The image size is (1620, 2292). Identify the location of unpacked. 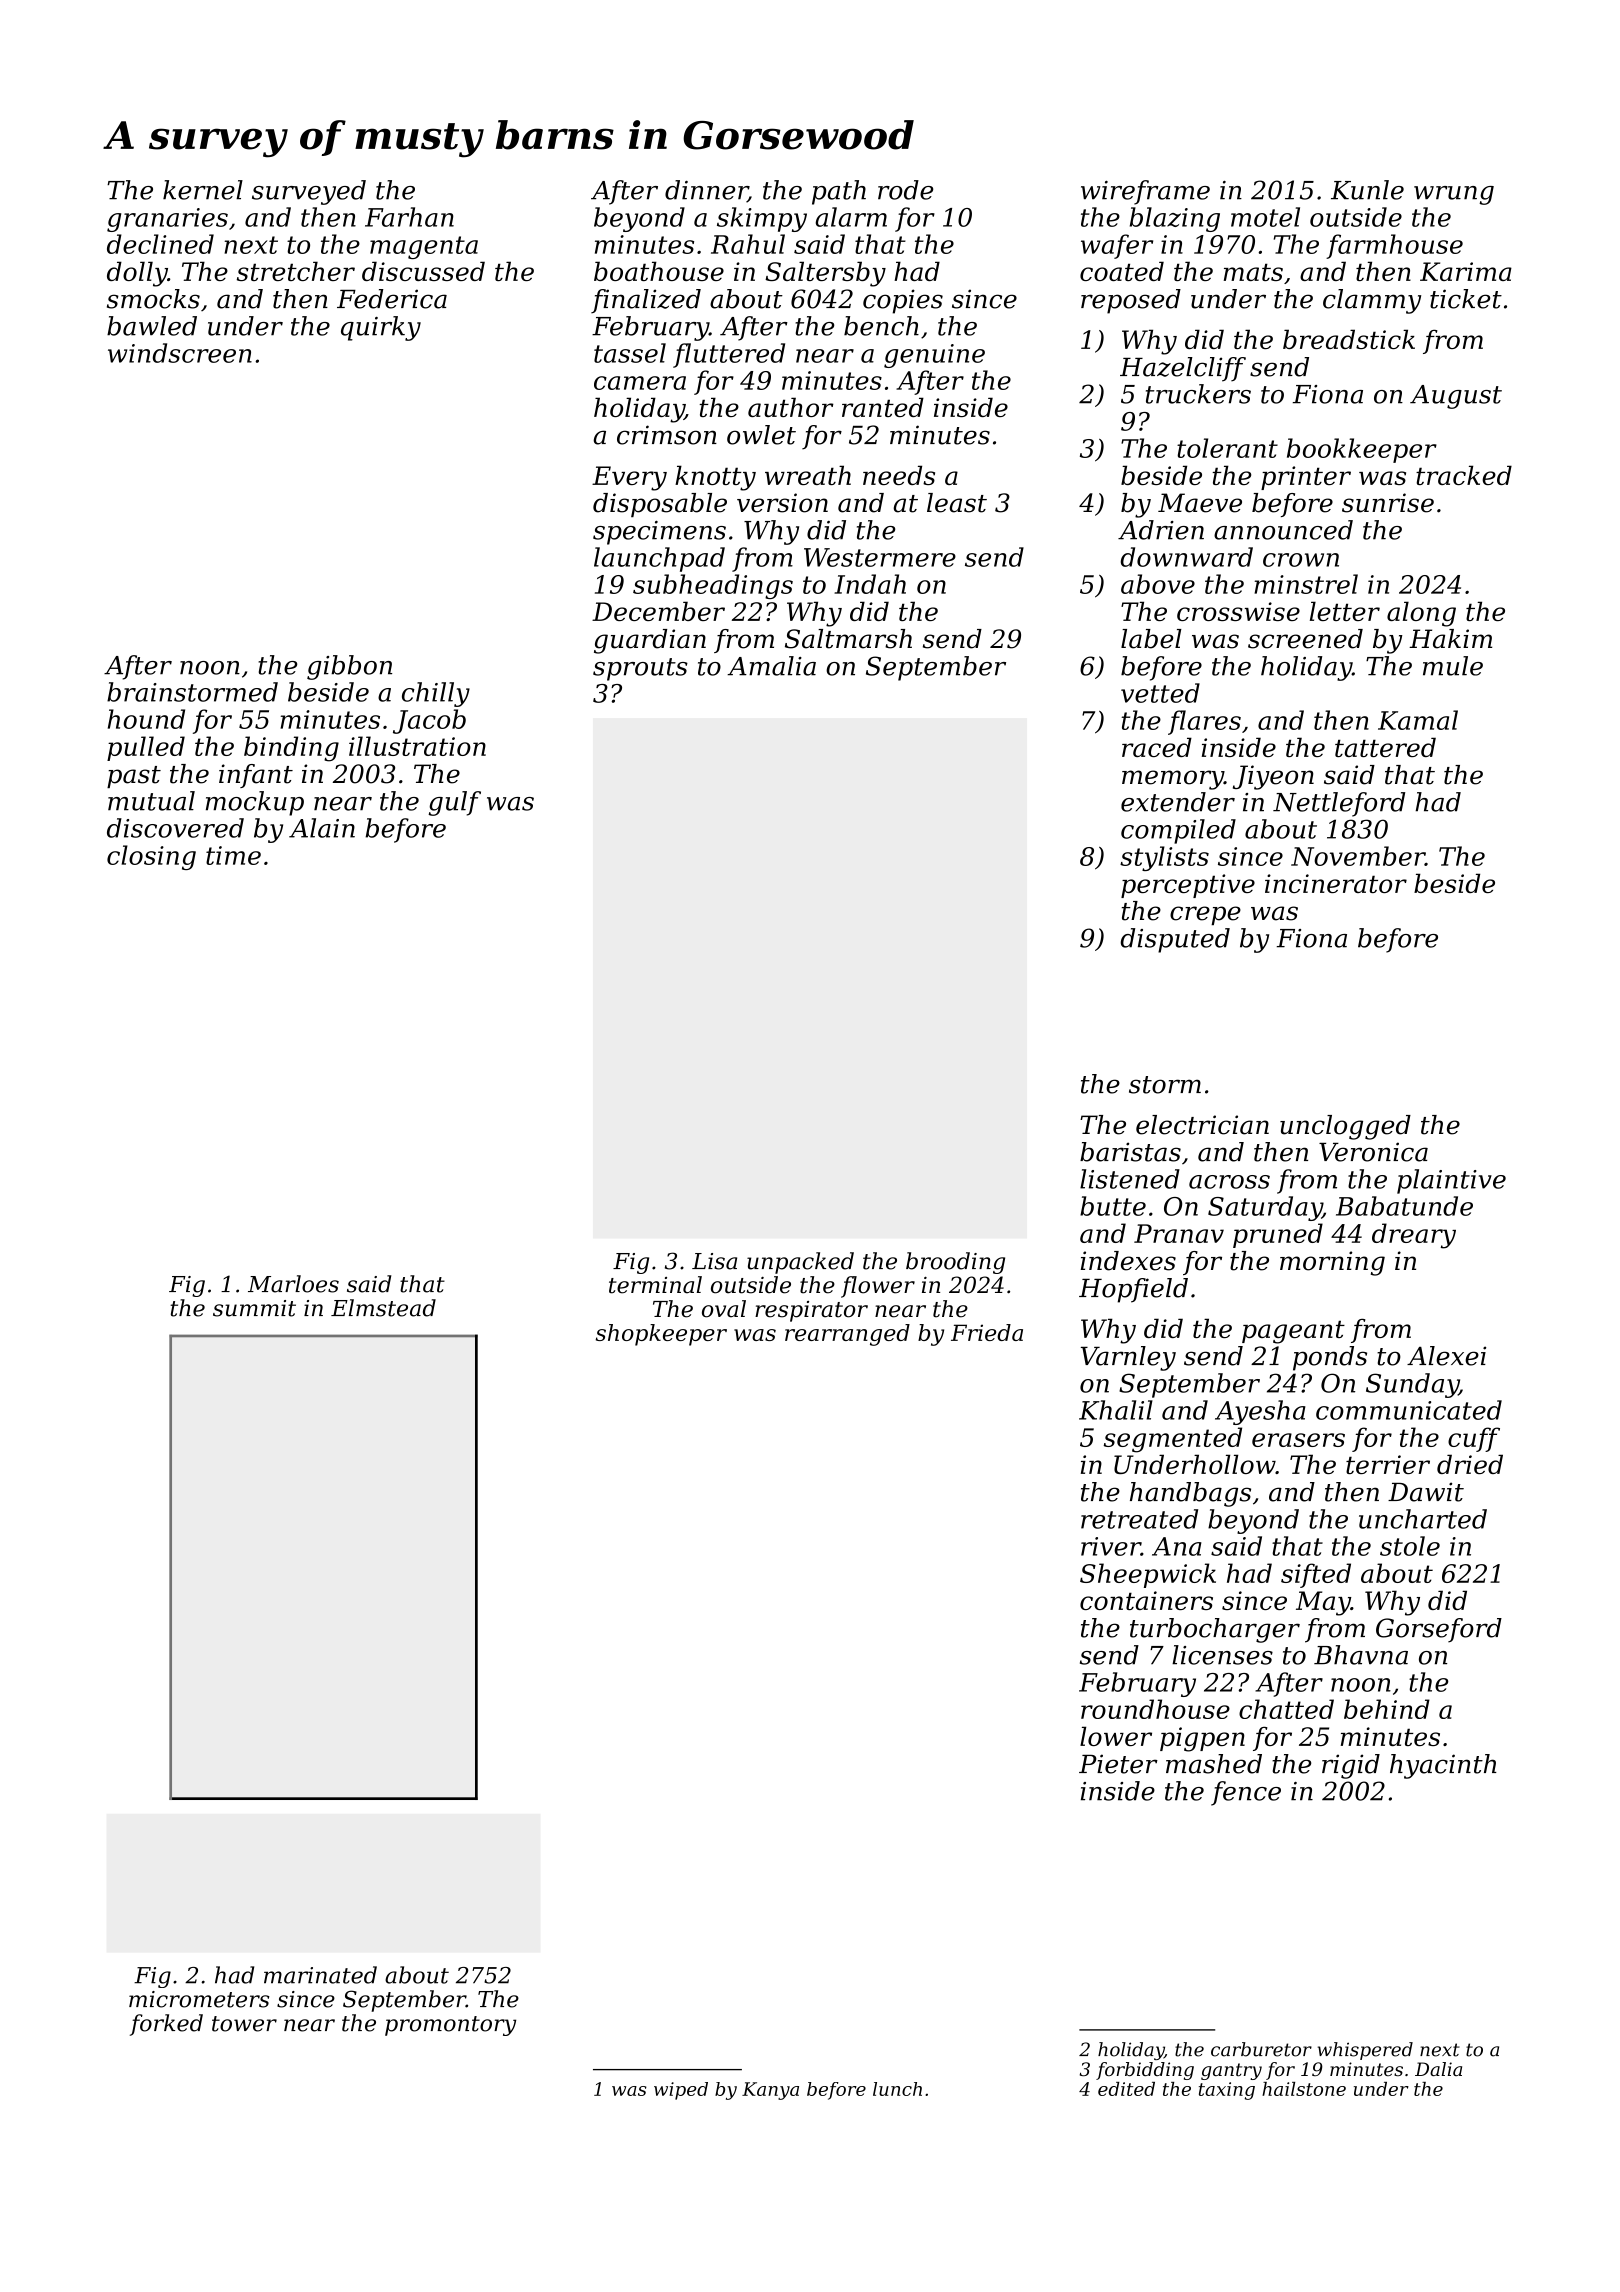
(800, 1263).
